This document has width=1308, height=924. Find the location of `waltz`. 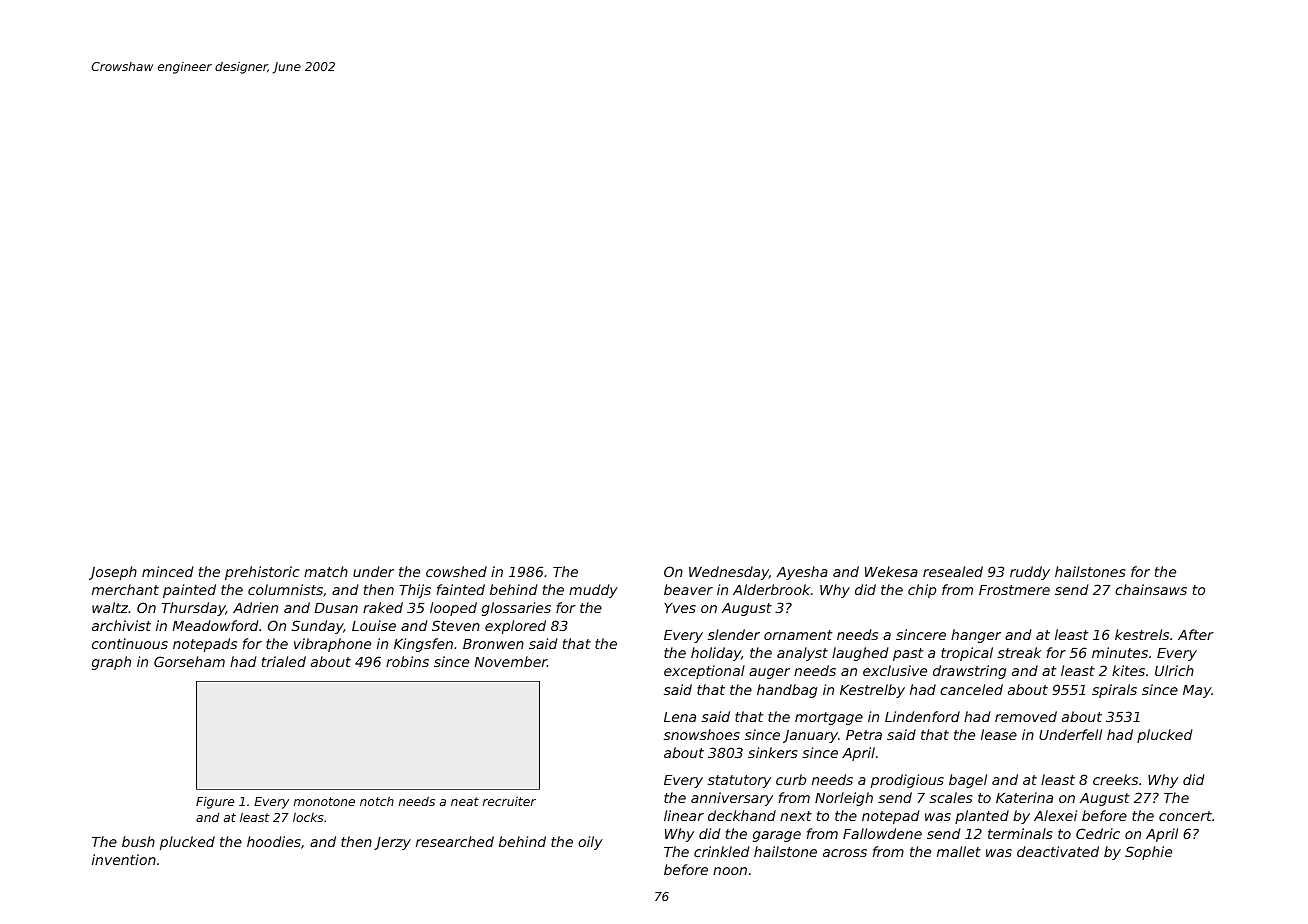

waltz is located at coordinates (110, 607).
